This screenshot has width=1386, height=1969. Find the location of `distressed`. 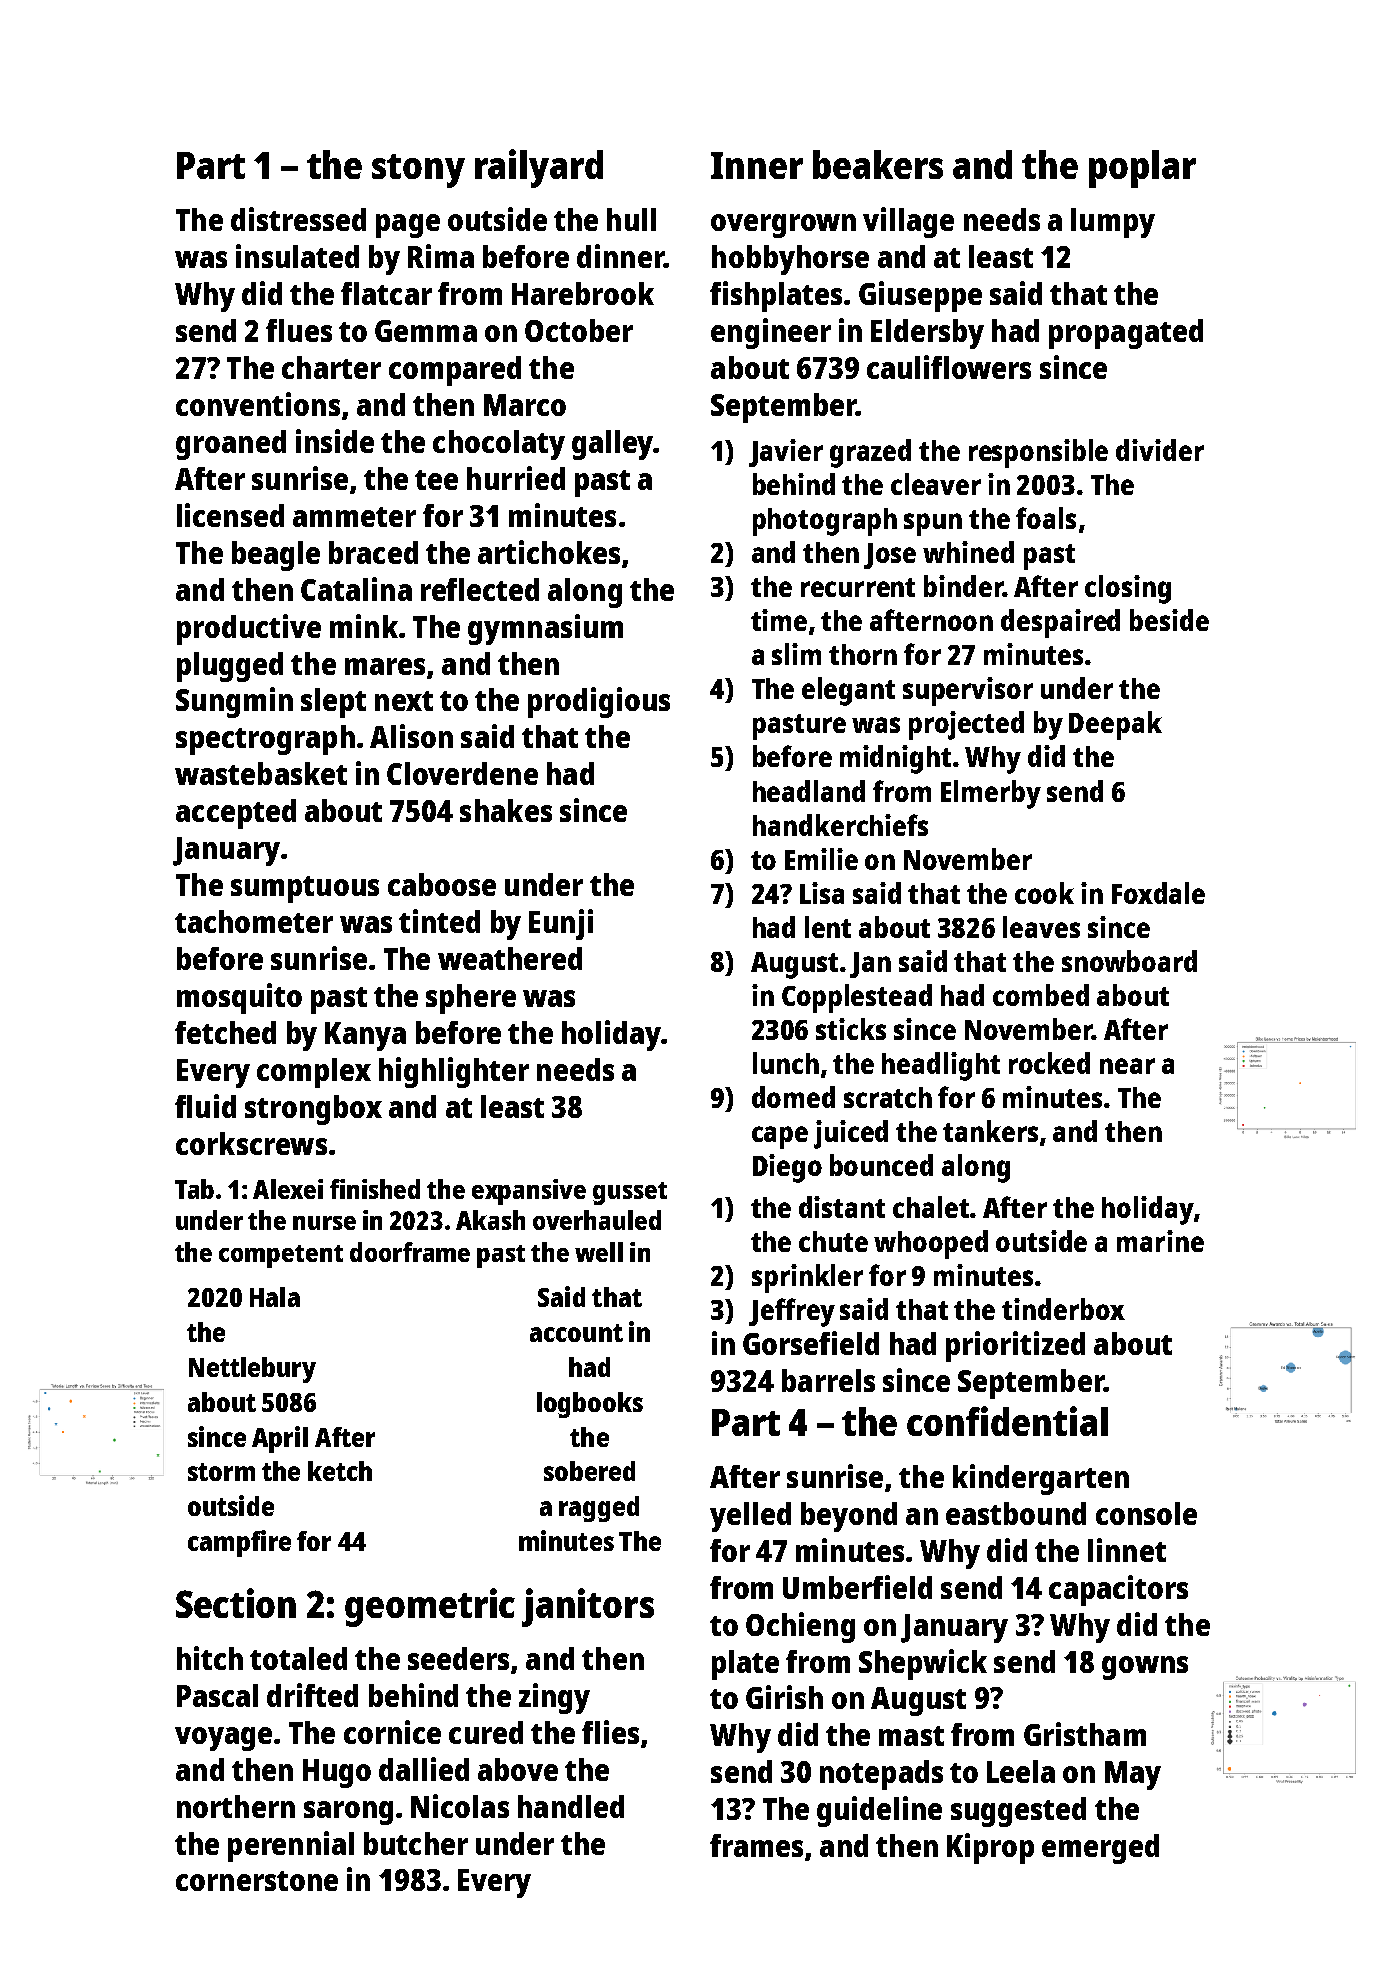

distressed is located at coordinates (298, 219).
